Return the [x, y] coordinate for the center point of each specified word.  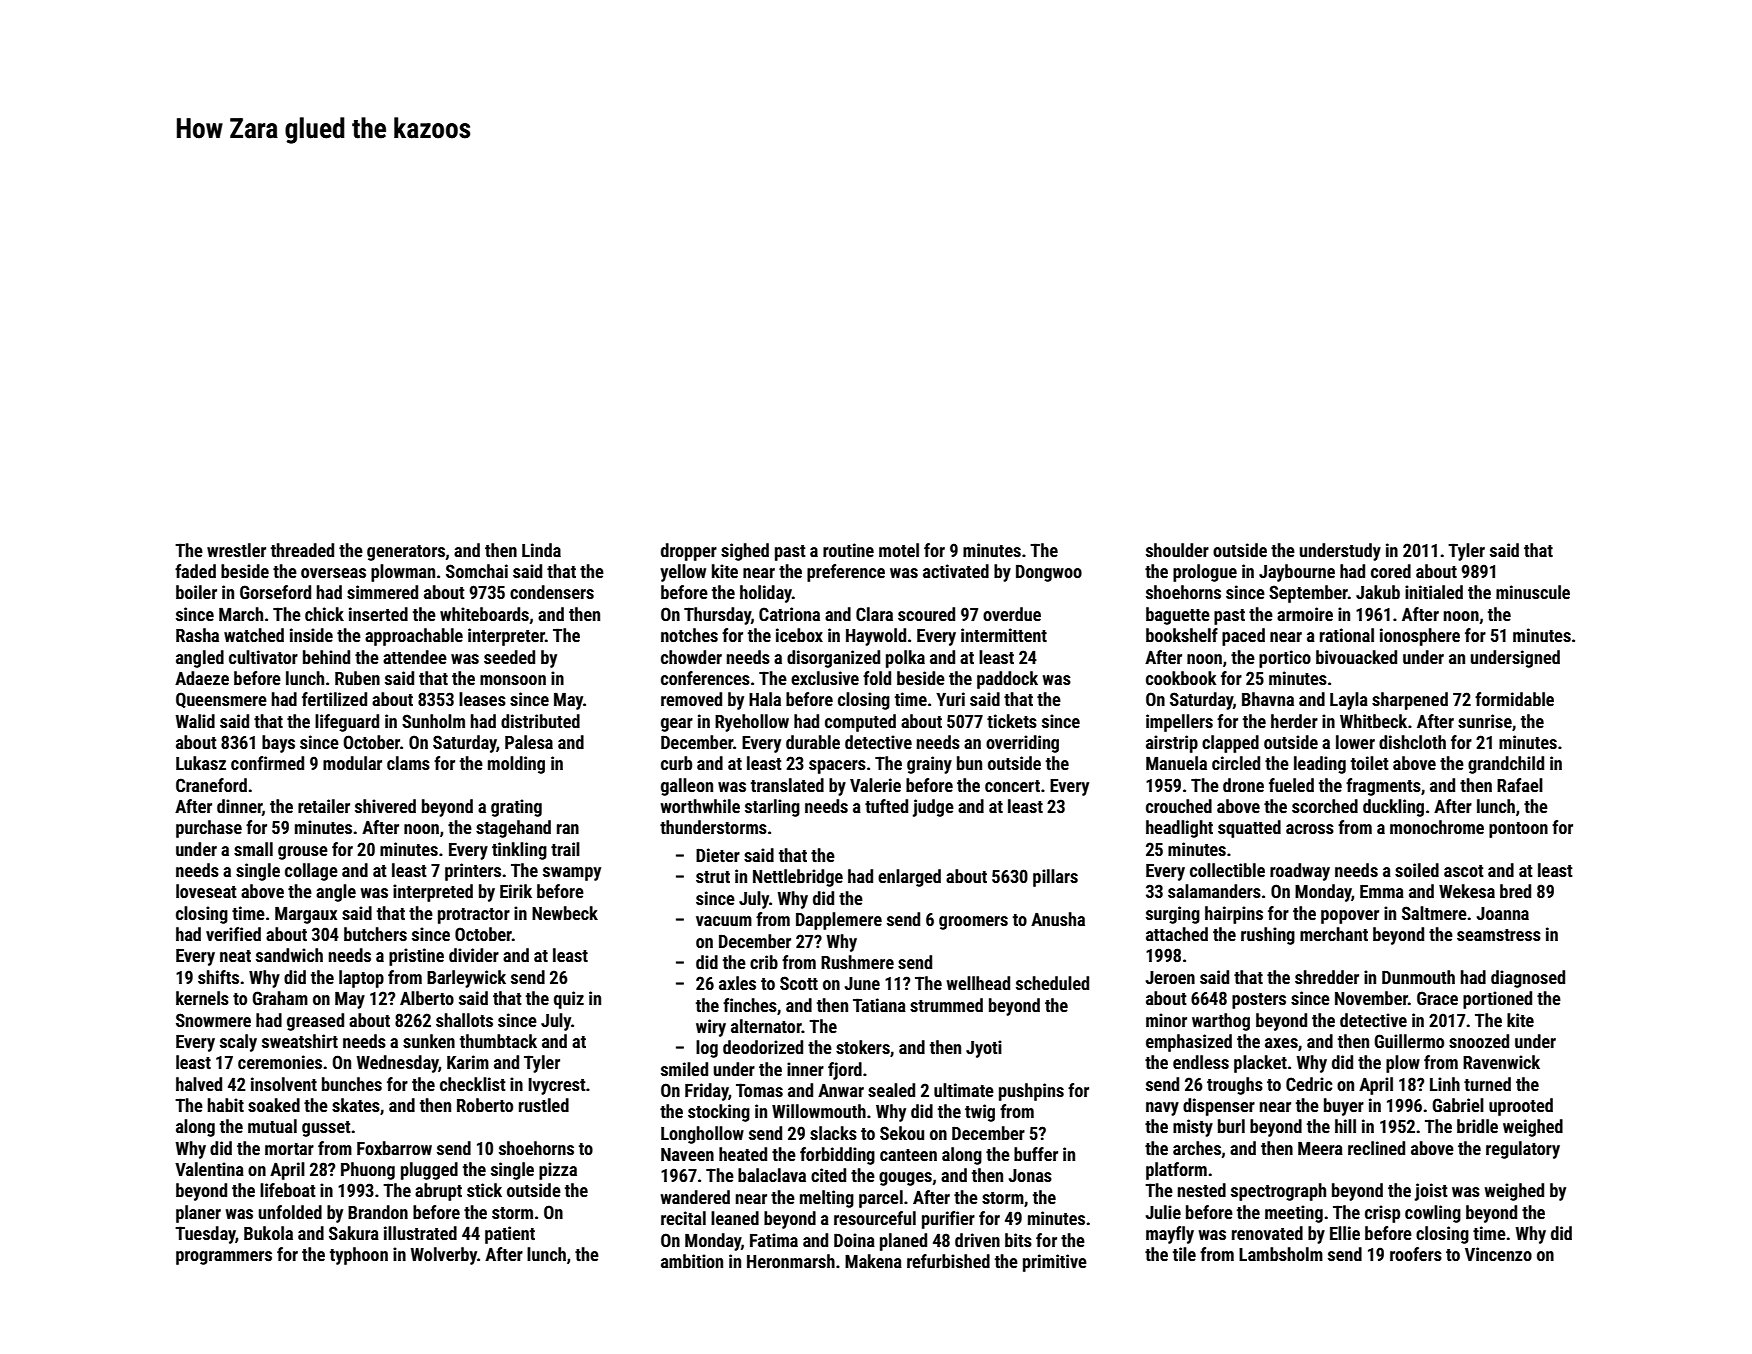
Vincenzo [1498, 1254]
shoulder [1177, 550]
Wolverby [443, 1256]
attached [1177, 934]
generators [406, 553]
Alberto [427, 998]
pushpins [1031, 1092]
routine [848, 550]
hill [1345, 1126]
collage [311, 872]
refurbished [948, 1261]
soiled [1417, 870]
